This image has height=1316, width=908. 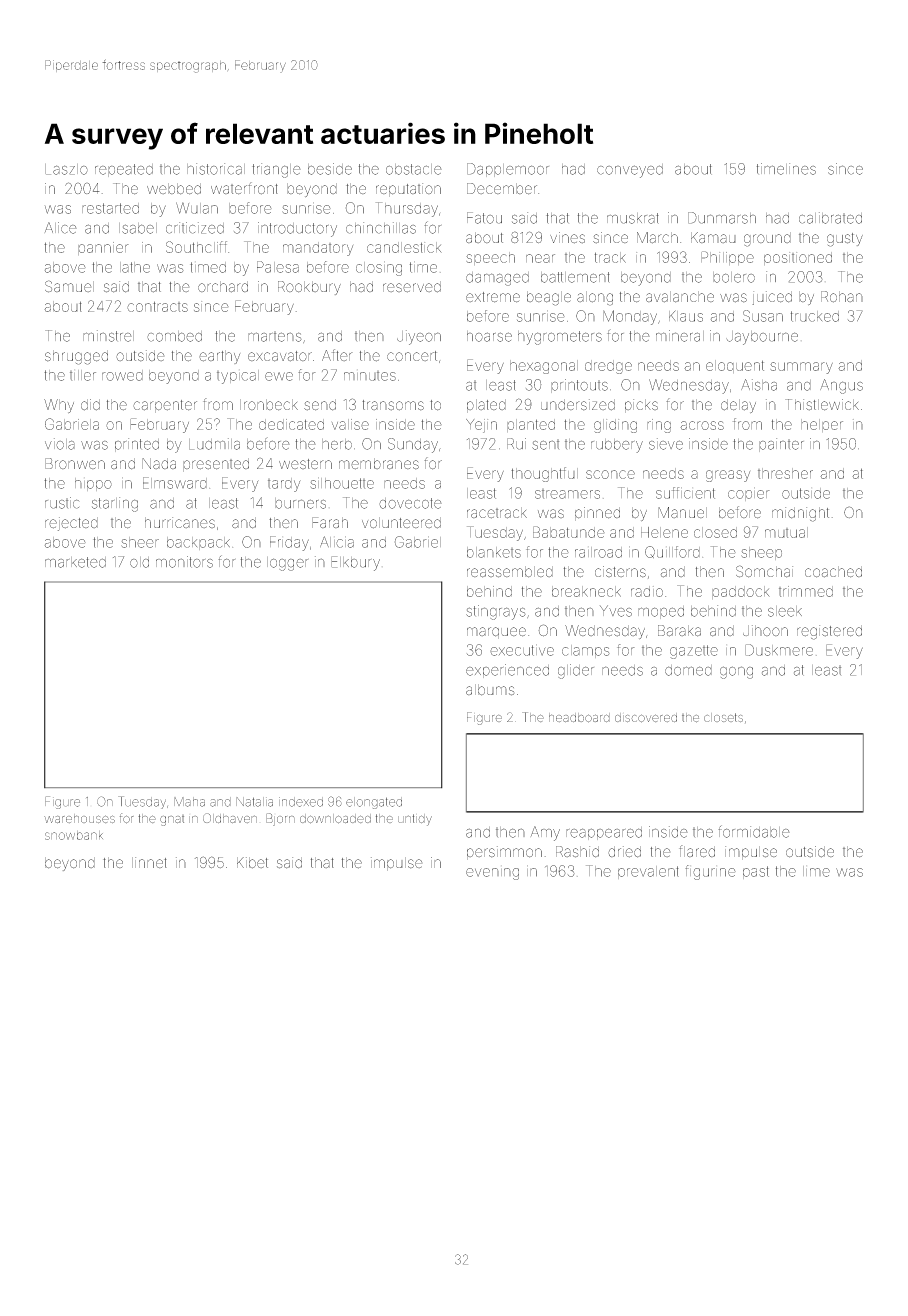 What do you see at coordinates (630, 171) in the image?
I see `conveyed` at bounding box center [630, 171].
